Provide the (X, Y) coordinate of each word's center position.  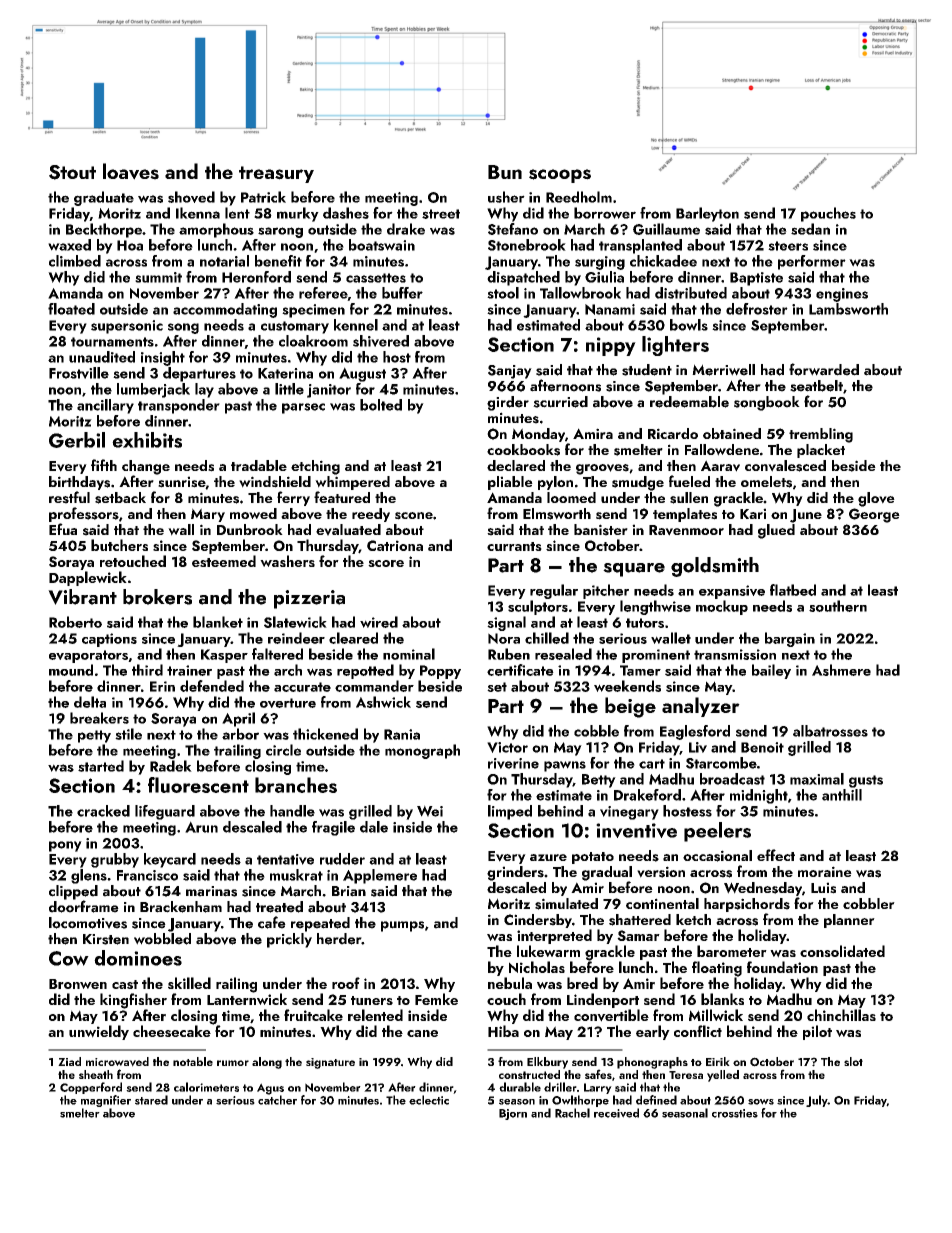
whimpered (352, 483)
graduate (104, 198)
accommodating (225, 310)
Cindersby (538, 921)
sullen (689, 498)
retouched (133, 561)
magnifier (106, 1101)
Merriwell (723, 370)
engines (842, 295)
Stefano (513, 229)
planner (849, 921)
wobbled (162, 939)
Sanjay (510, 372)
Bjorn (513, 1114)
